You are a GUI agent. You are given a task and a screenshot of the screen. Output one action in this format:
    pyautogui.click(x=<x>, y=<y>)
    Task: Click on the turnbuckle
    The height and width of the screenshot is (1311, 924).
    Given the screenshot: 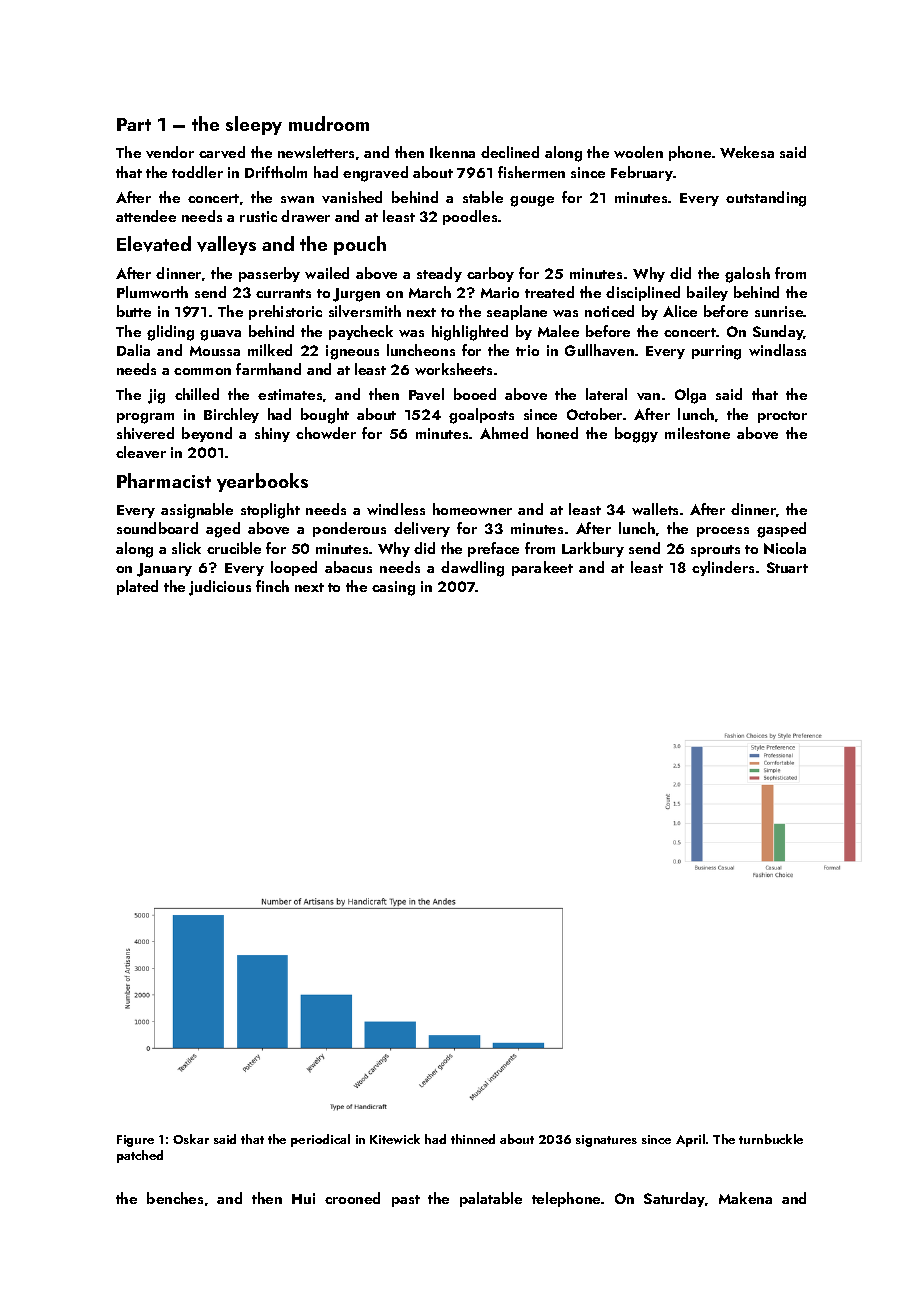 What is the action you would take?
    pyautogui.click(x=771, y=1139)
